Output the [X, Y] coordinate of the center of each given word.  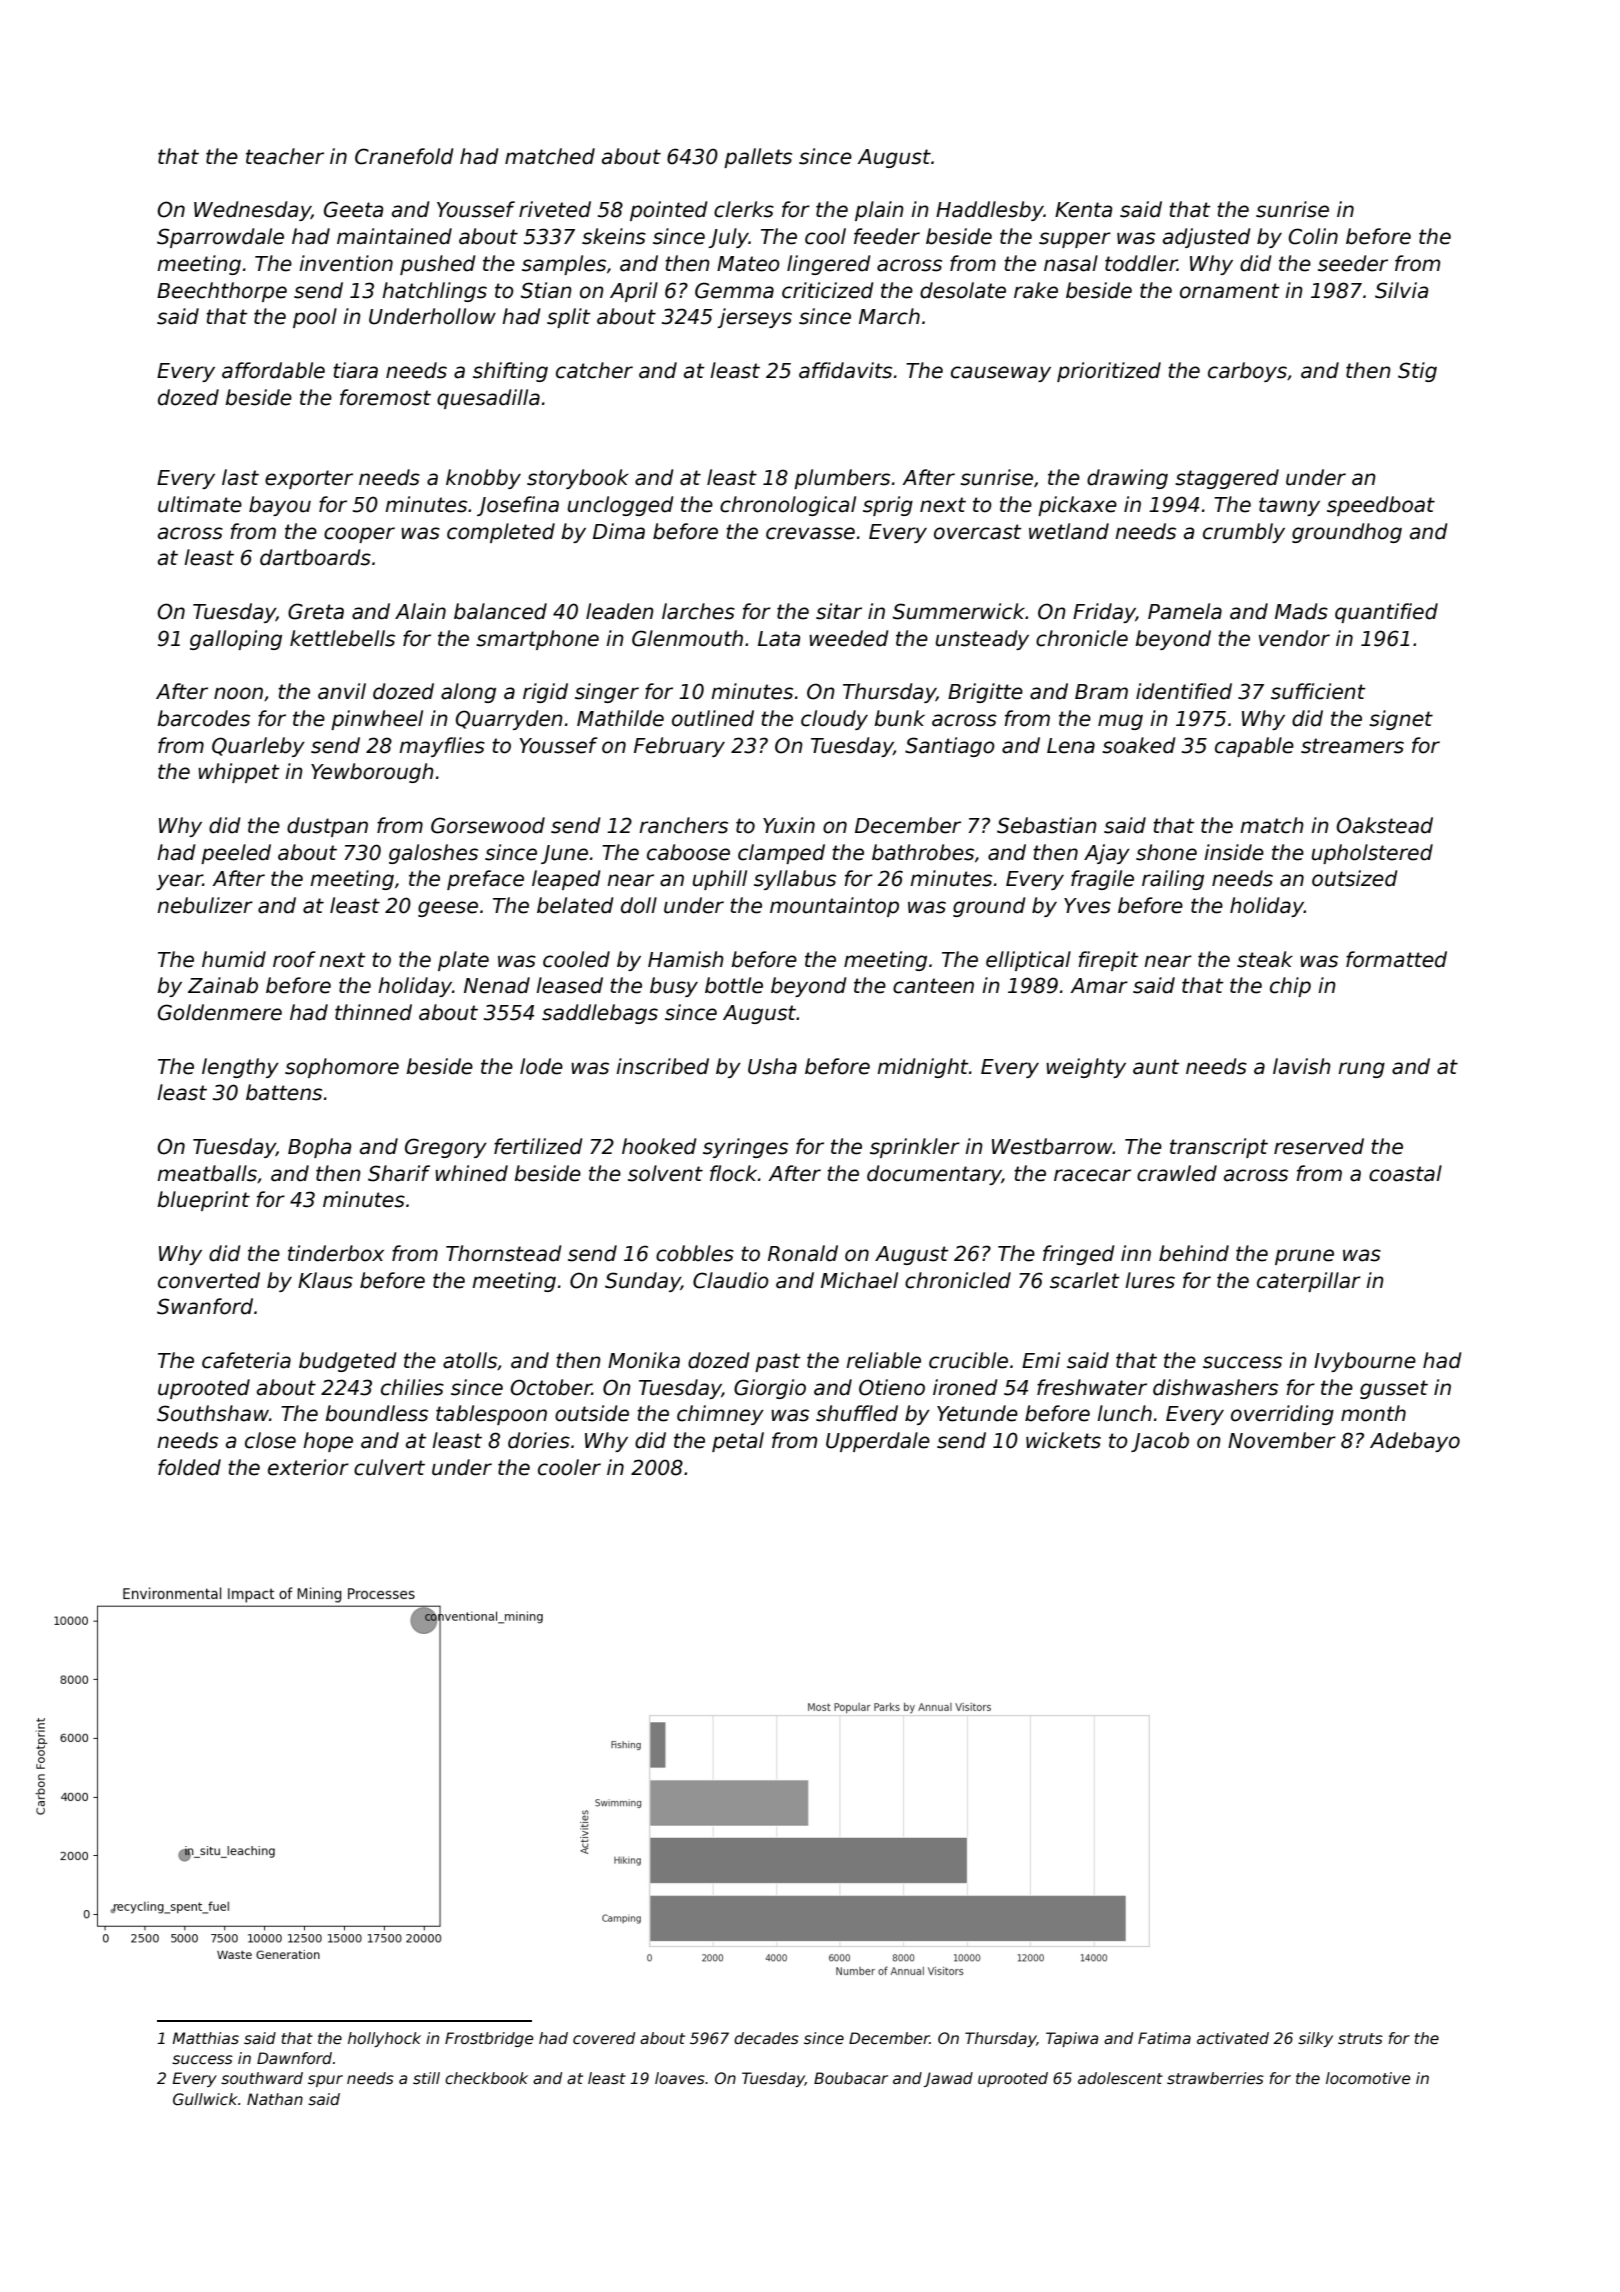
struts [1360, 2039]
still [426, 2078]
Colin [1313, 236]
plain [879, 211]
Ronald [803, 1253]
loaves [680, 2078]
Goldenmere [220, 1012]
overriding [1282, 1415]
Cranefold [404, 156]
